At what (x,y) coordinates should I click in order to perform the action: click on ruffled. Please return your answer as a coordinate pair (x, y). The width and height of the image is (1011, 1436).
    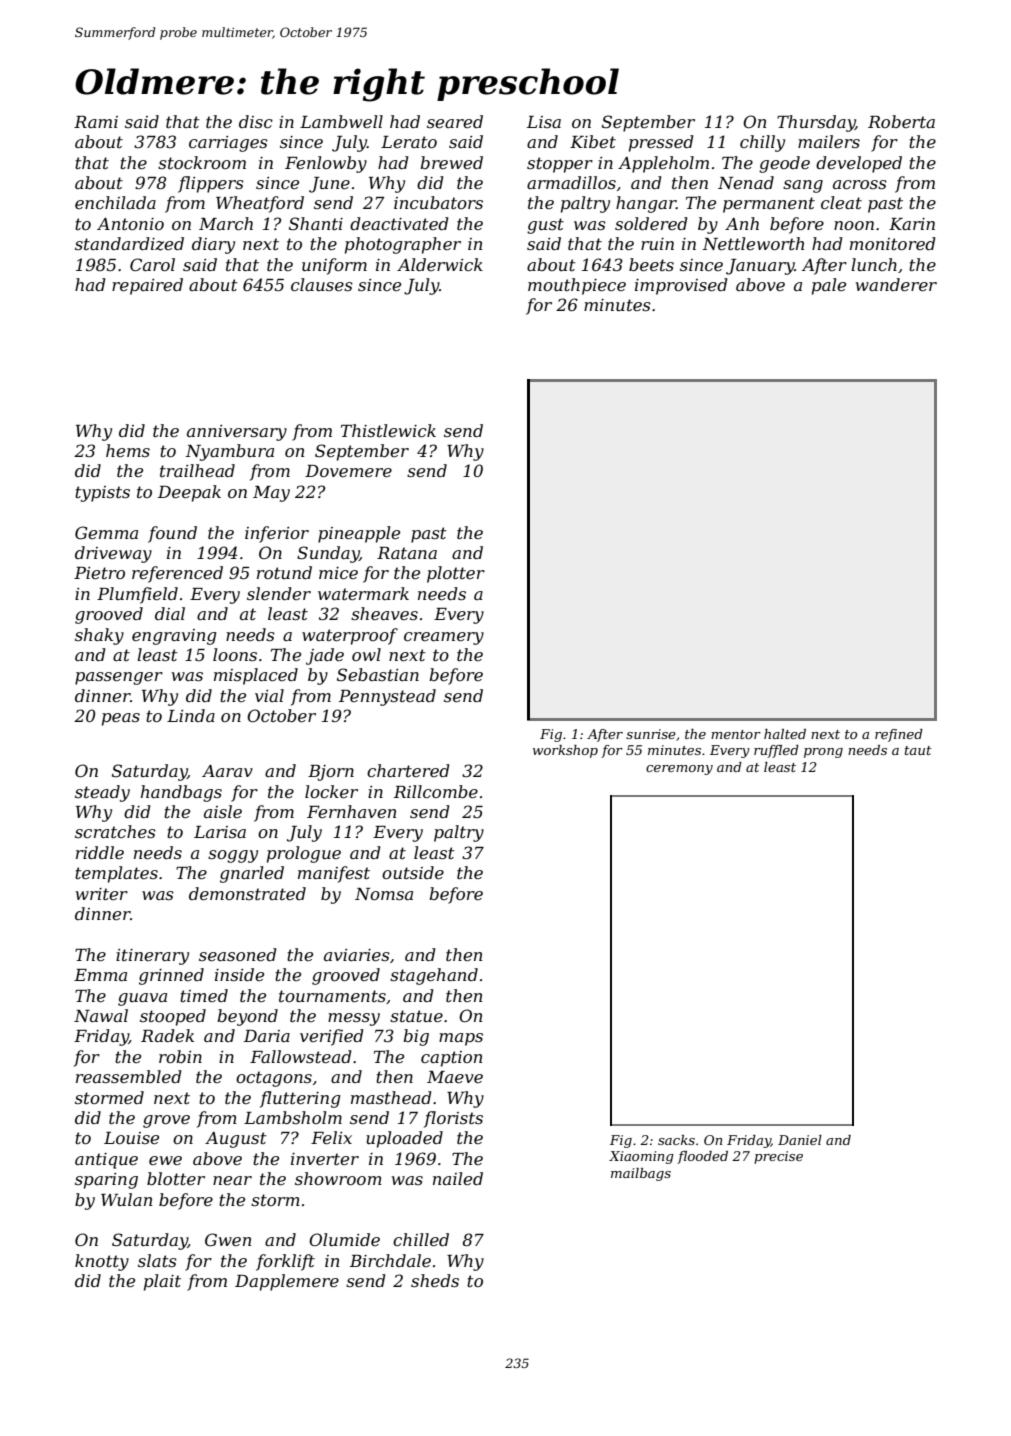
    Looking at the image, I should click on (776, 751).
